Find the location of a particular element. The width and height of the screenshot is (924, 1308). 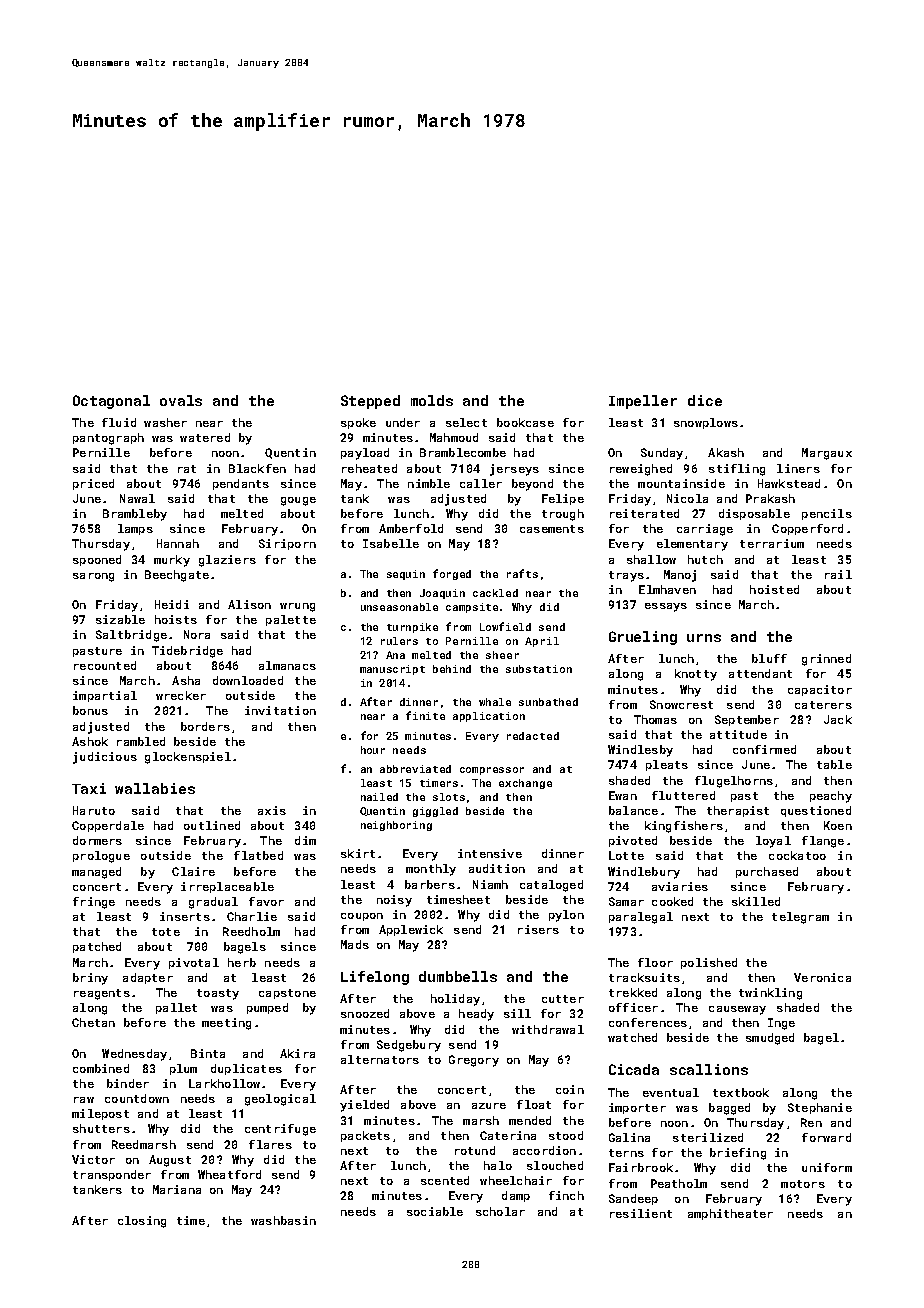

barbers is located at coordinates (430, 884).
